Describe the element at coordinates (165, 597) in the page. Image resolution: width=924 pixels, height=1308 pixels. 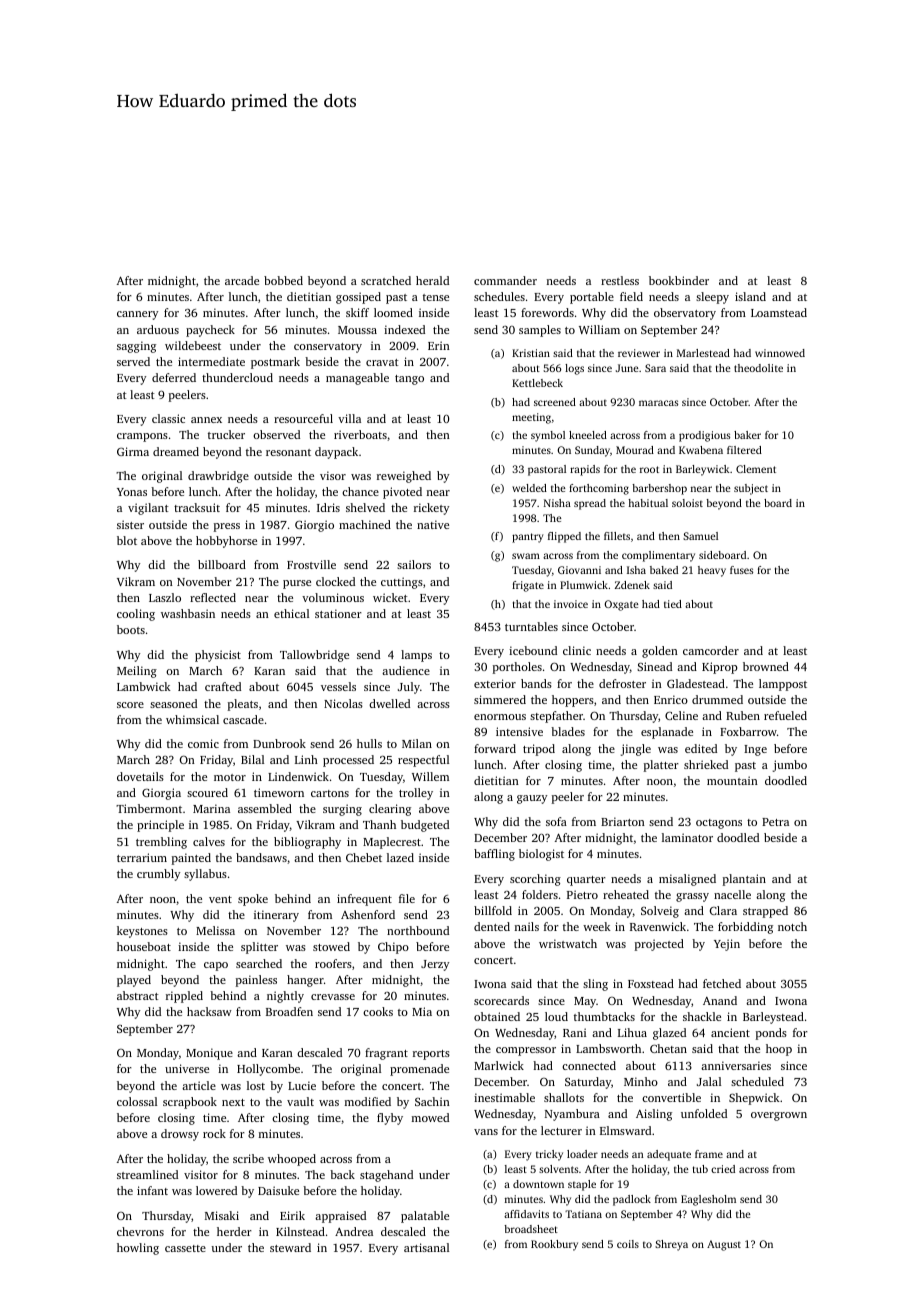
I see `Laszlo` at that location.
